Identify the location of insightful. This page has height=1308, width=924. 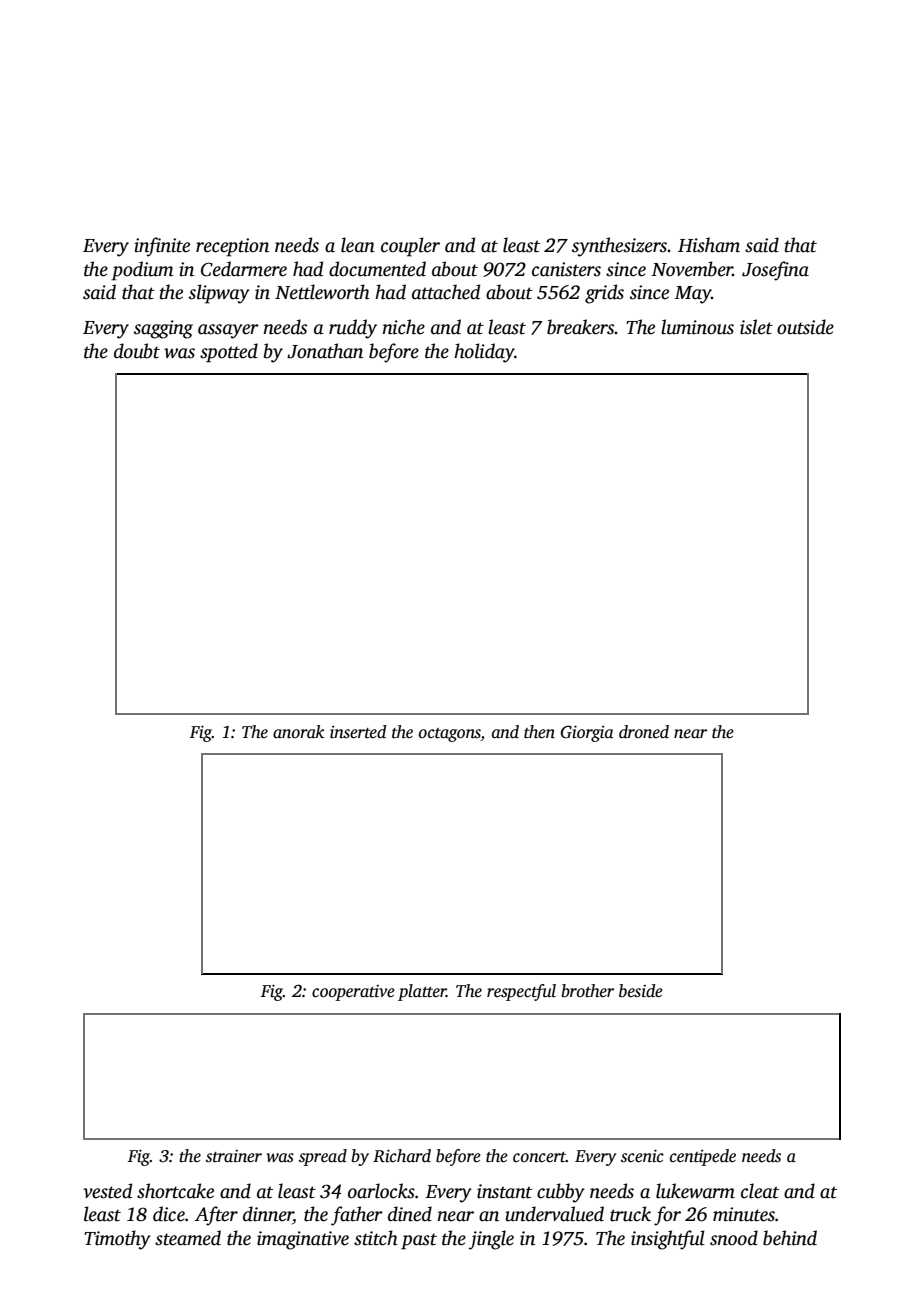
(668, 1240).
